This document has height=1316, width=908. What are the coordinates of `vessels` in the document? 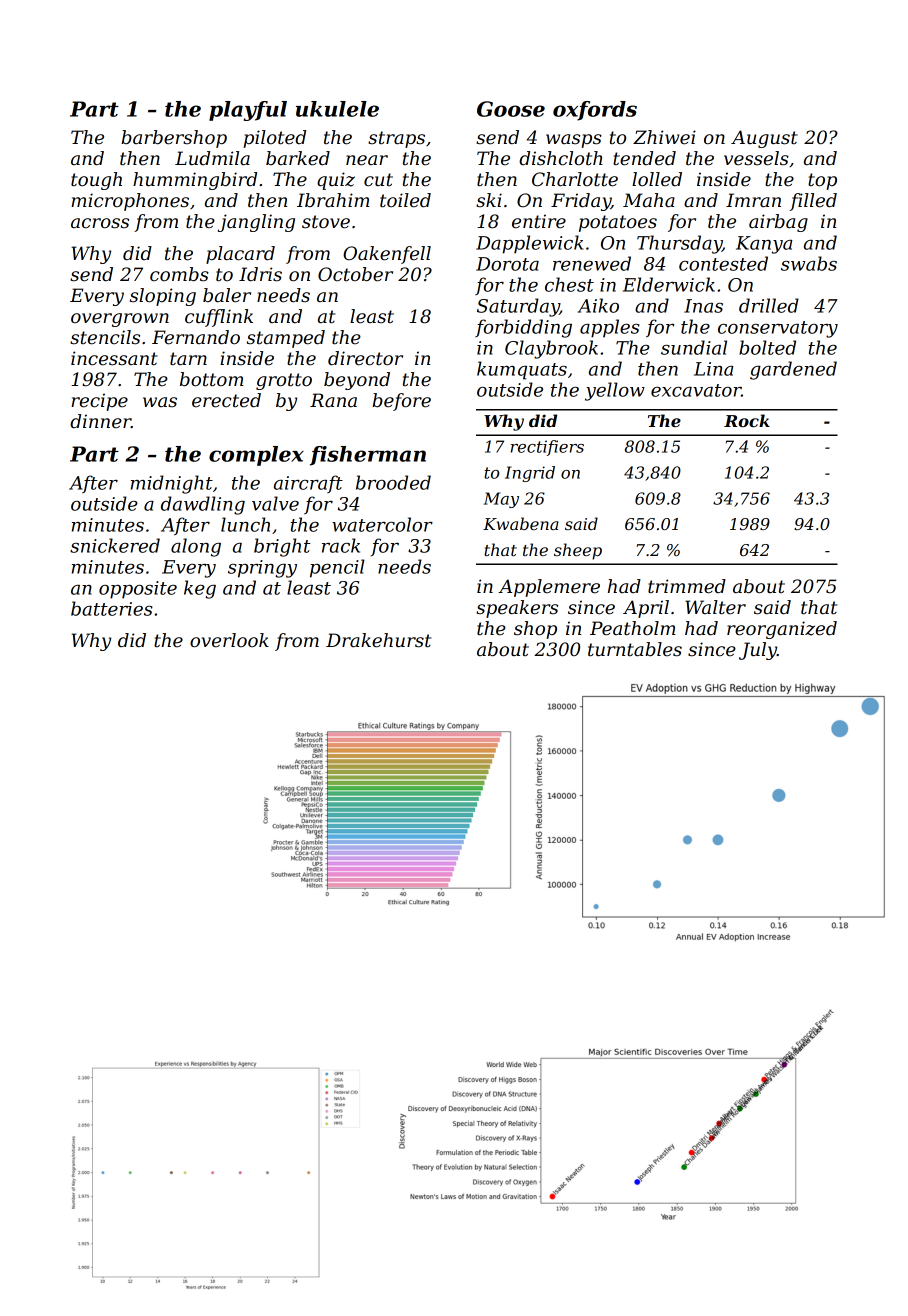 It's located at (756, 158).
